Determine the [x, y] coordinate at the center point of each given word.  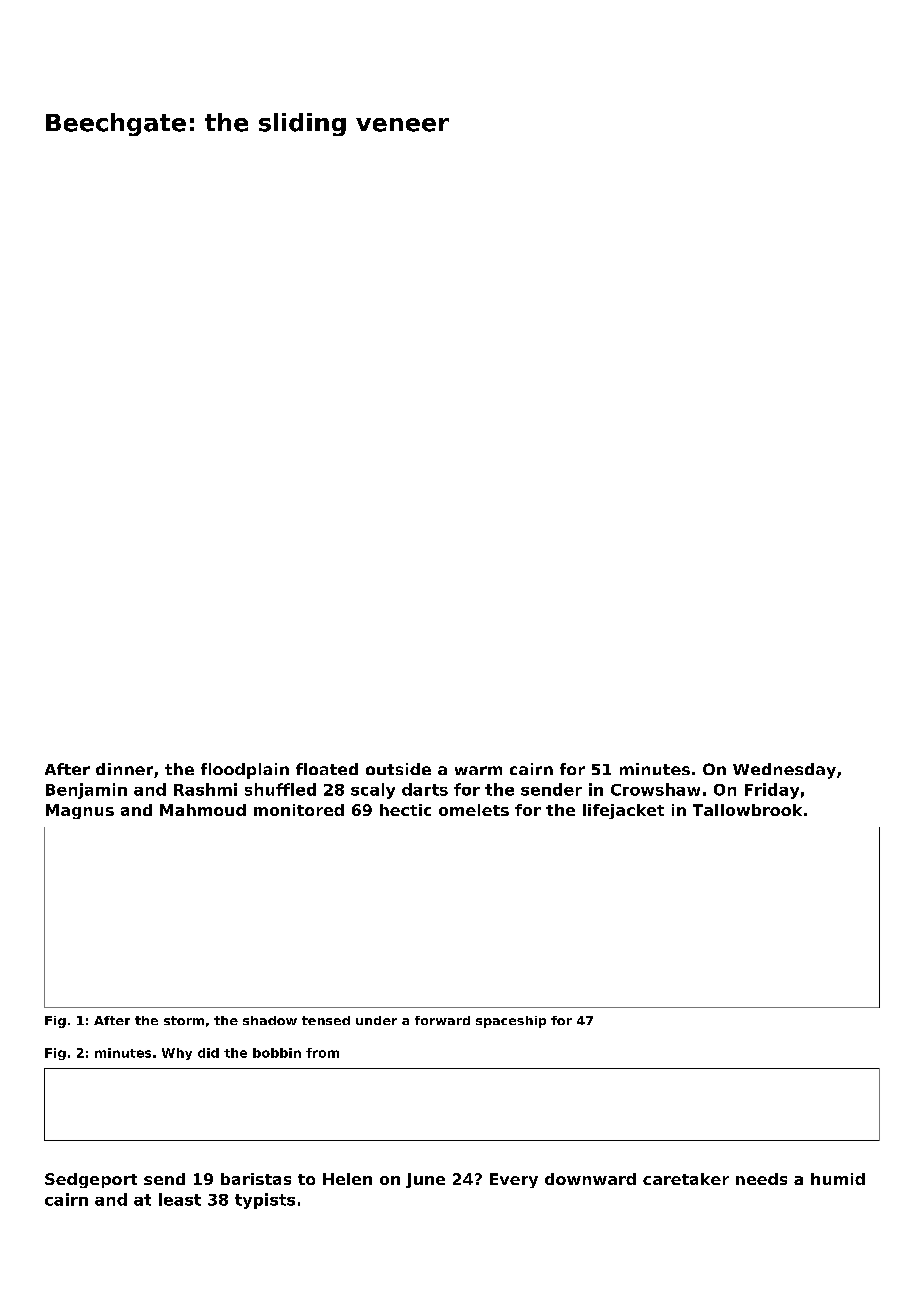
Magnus [80, 811]
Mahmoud [203, 810]
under [376, 1020]
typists [265, 1201]
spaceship [511, 1022]
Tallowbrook [747, 810]
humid [838, 1179]
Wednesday [784, 771]
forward [442, 1020]
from [322, 1053]
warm [478, 770]
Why [177, 1054]
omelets [474, 810]
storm [184, 1020]
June [425, 1180]
